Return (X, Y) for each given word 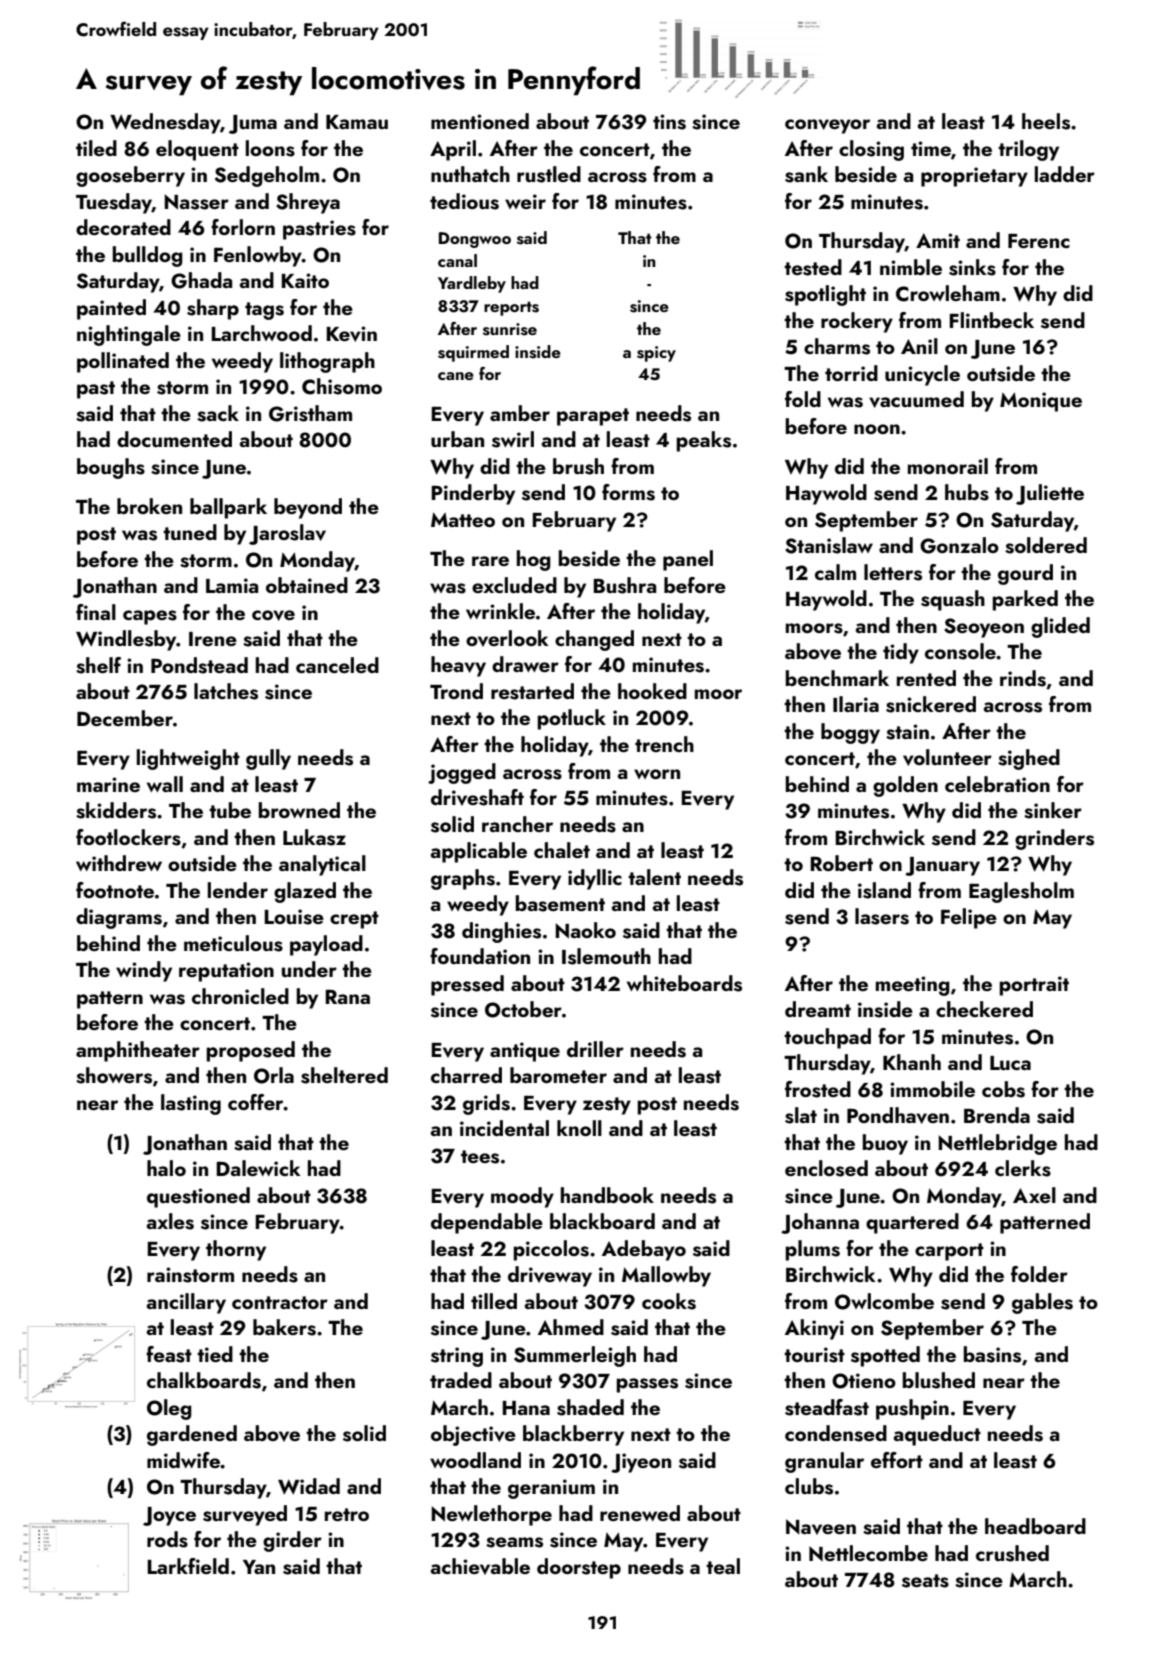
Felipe (969, 918)
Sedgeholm (267, 176)
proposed (251, 1051)
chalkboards (204, 1380)
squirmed (473, 353)
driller (595, 1049)
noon (877, 429)
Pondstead (199, 665)
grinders (1054, 839)
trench (664, 744)
